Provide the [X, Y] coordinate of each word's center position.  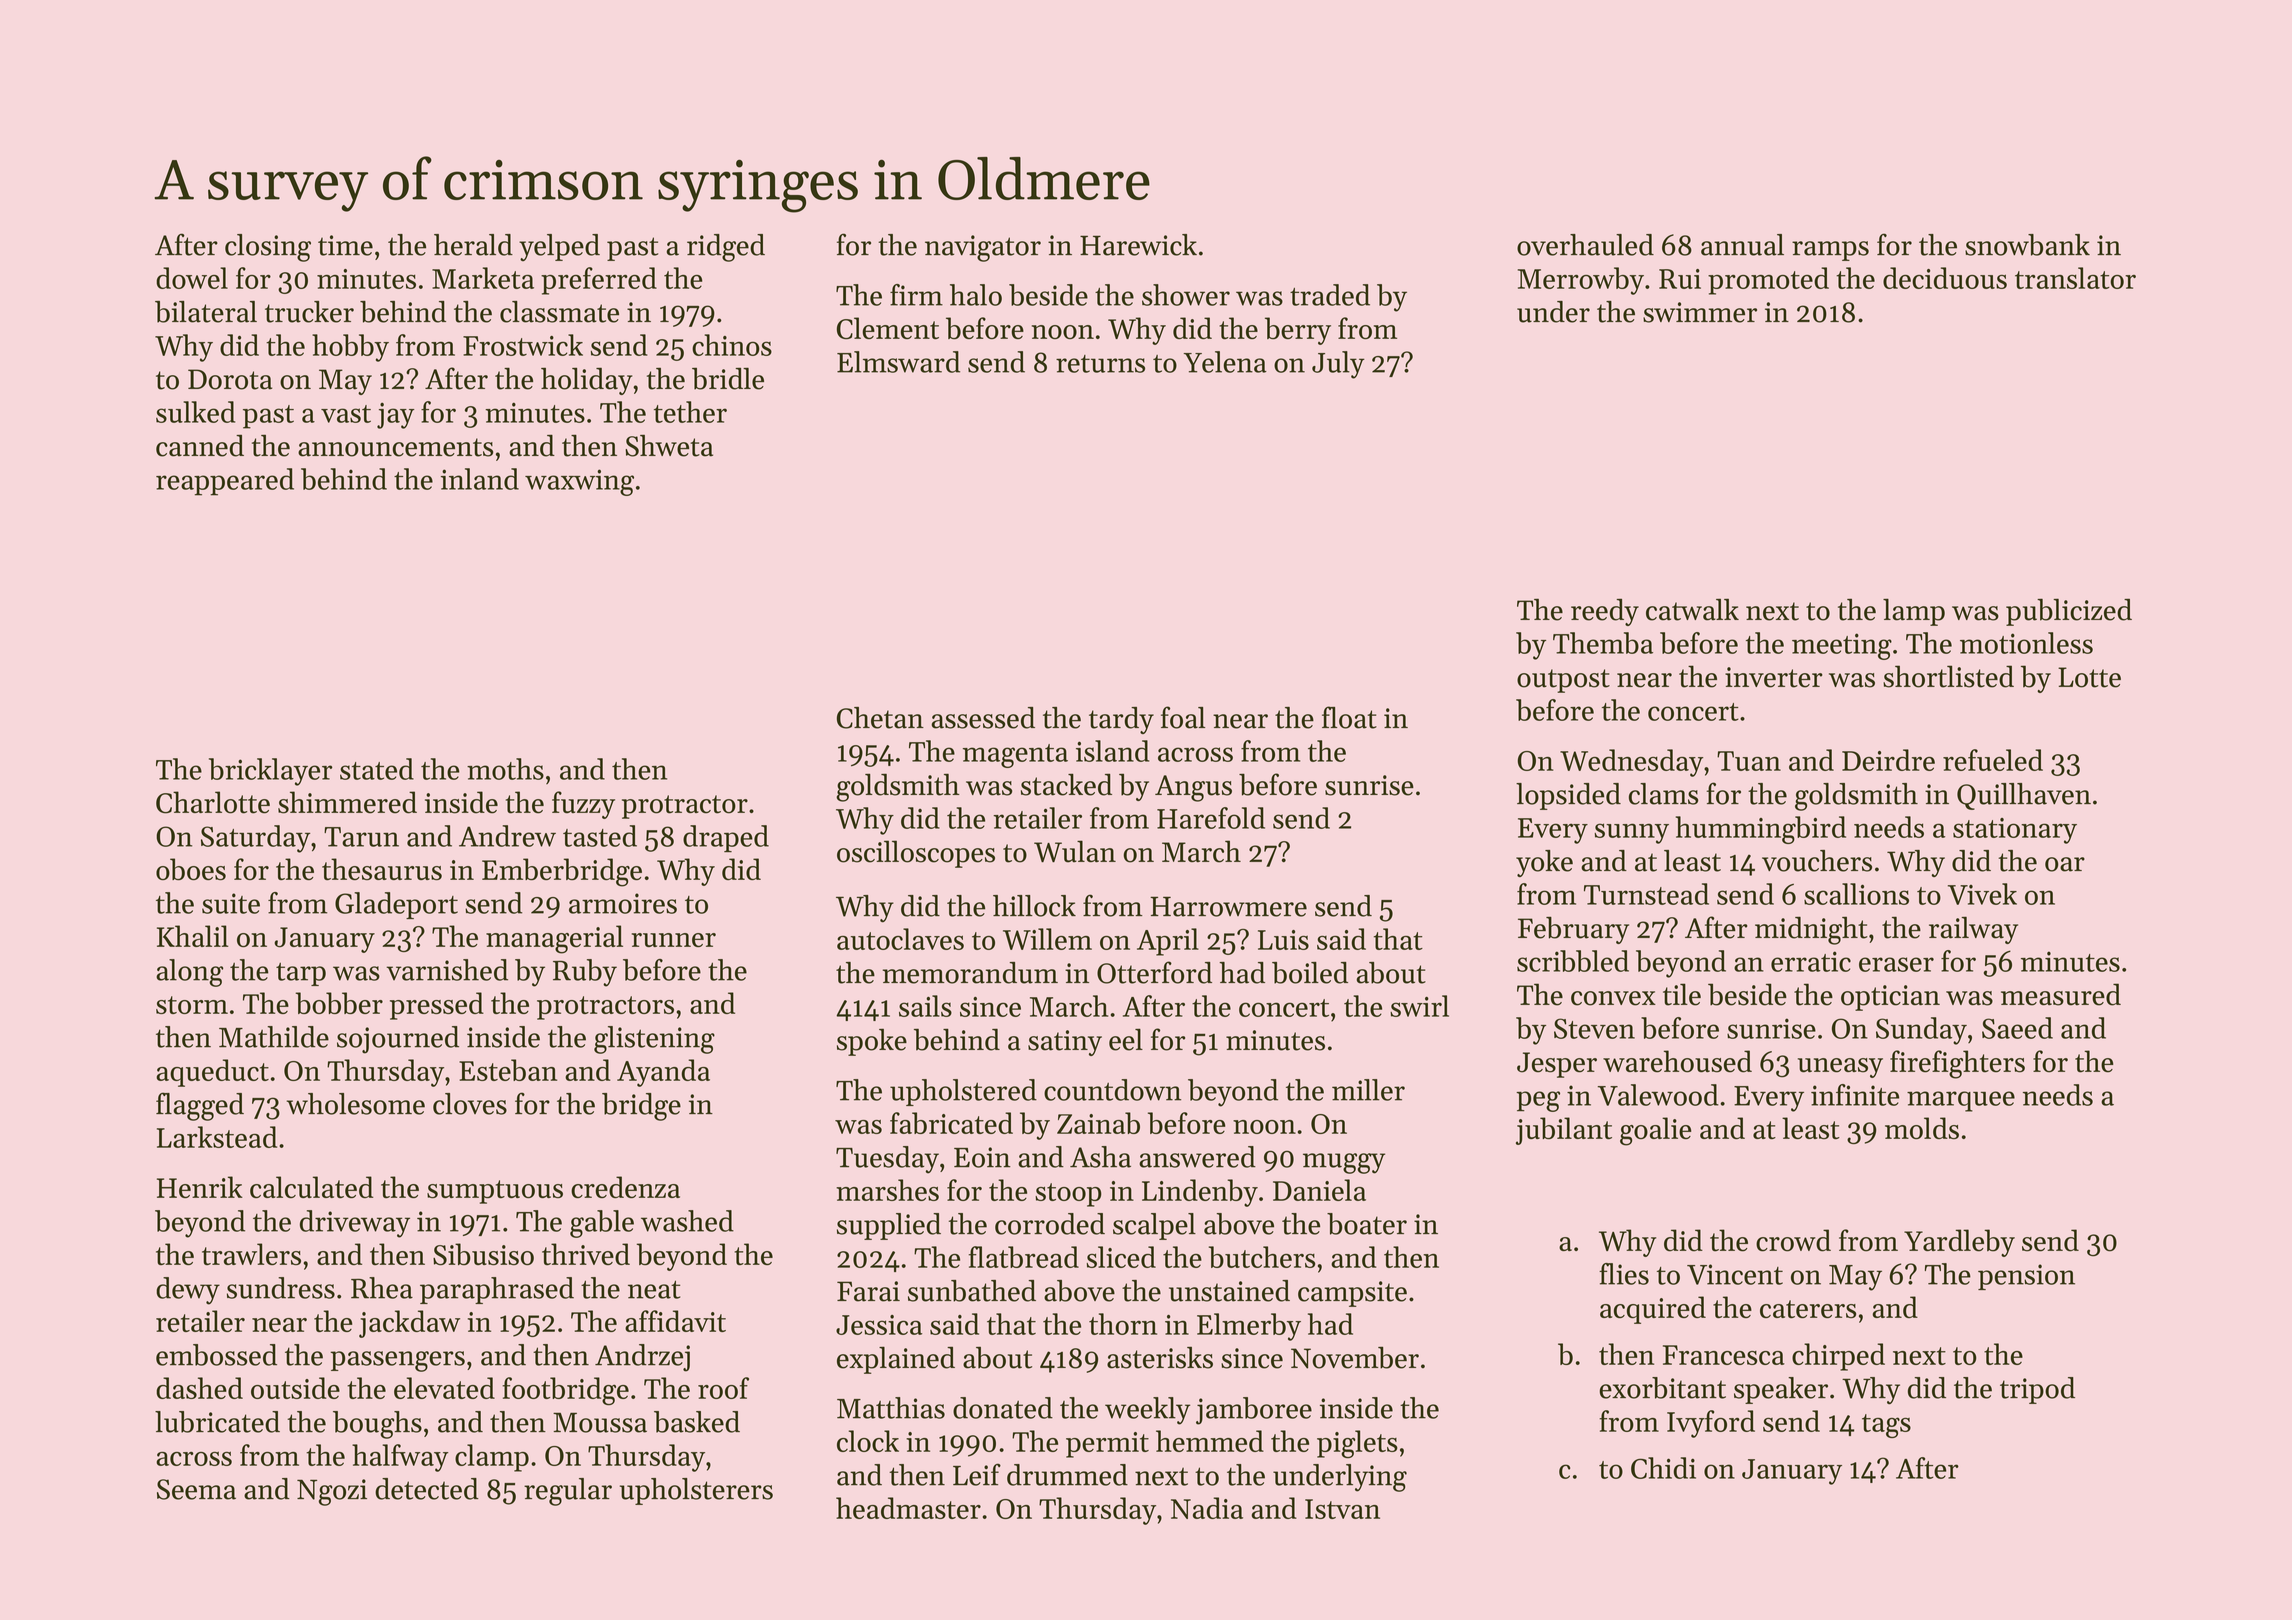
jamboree [1254, 1411]
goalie [1655, 1131]
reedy [1605, 612]
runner [674, 940]
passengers [397, 1361]
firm [916, 295]
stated [377, 769]
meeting [1842, 646]
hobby [350, 348]
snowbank [2027, 245]
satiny [1065, 1043]
